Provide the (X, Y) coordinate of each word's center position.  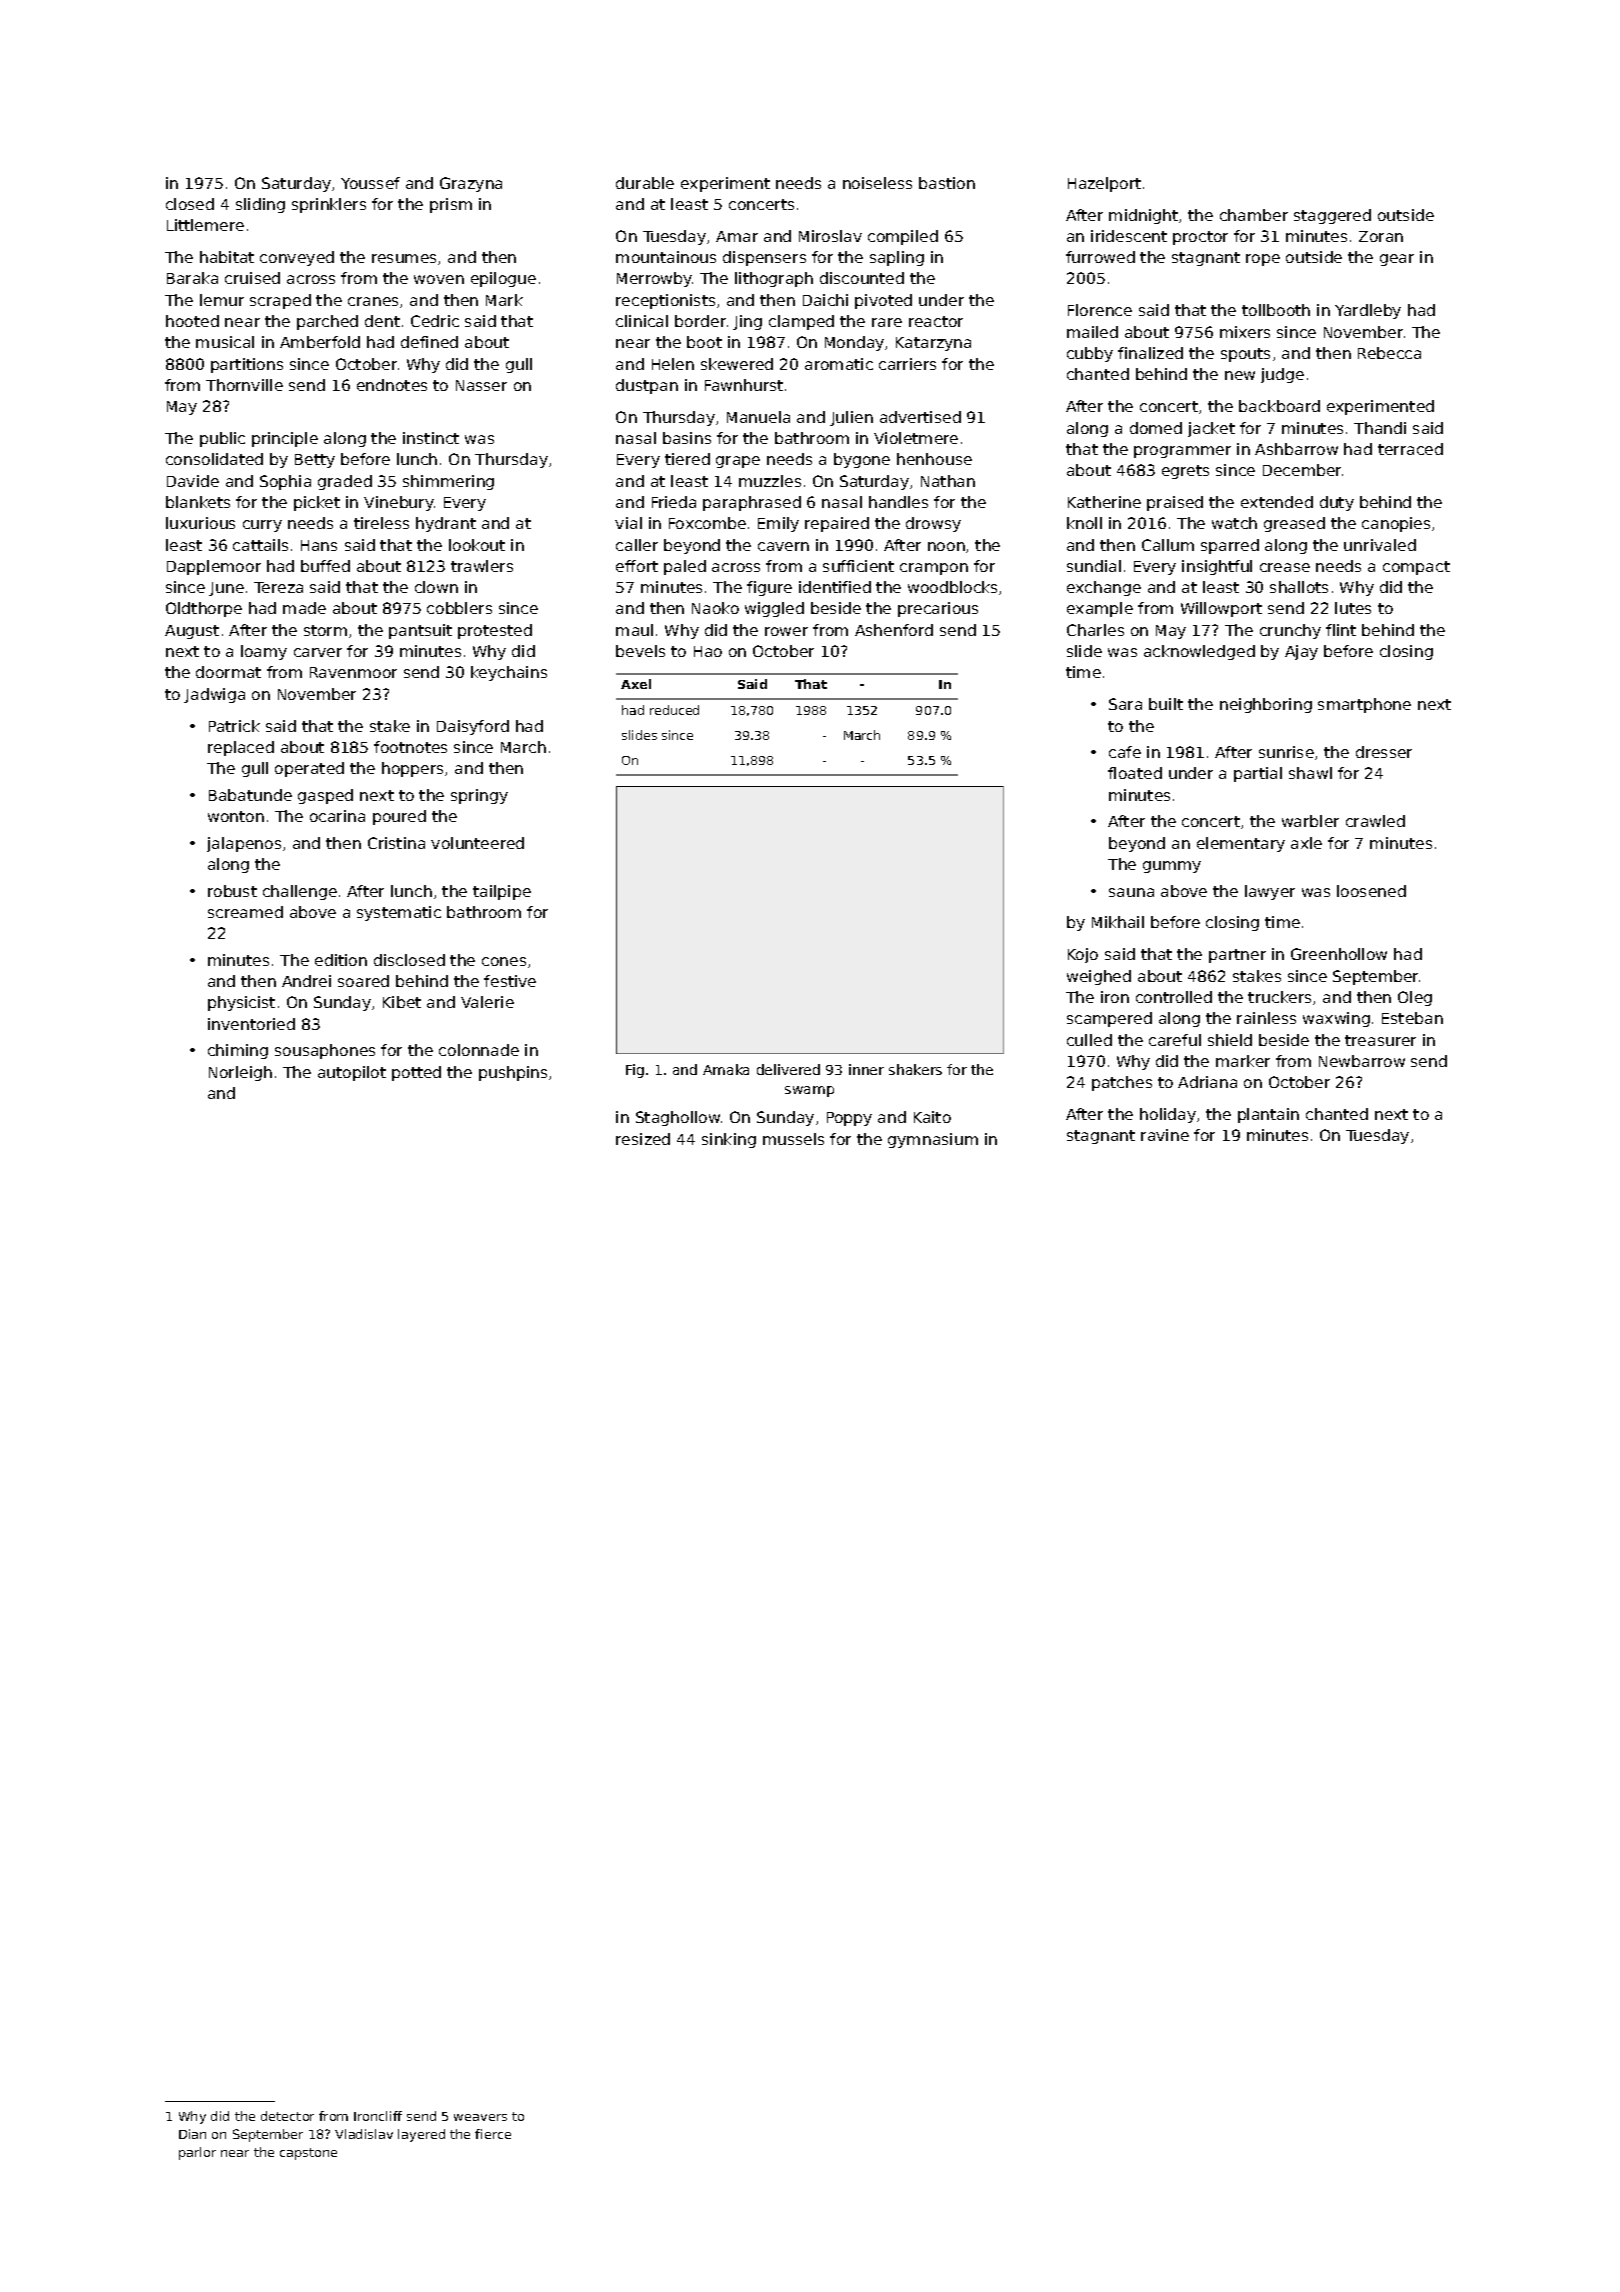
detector (287, 2116)
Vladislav (364, 2134)
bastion (947, 183)
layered (421, 2135)
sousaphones (325, 1051)
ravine (1165, 1135)
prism (451, 205)
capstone (308, 2154)
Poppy (849, 1119)
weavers (480, 2117)
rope (1263, 260)
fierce (493, 2134)
